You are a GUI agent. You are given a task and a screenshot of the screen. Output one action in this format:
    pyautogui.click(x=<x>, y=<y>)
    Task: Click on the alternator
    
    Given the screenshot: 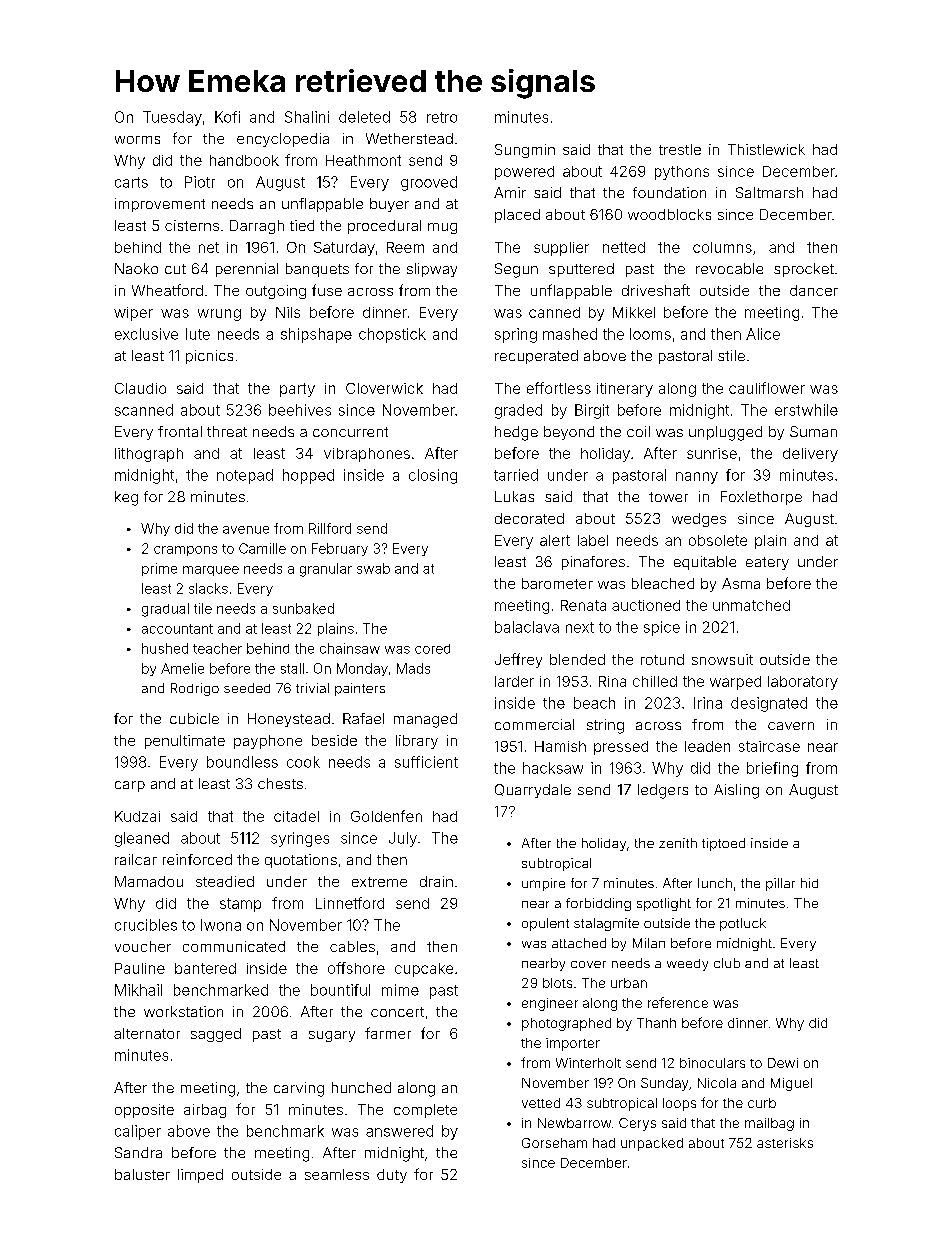 What is the action you would take?
    pyautogui.click(x=147, y=1033)
